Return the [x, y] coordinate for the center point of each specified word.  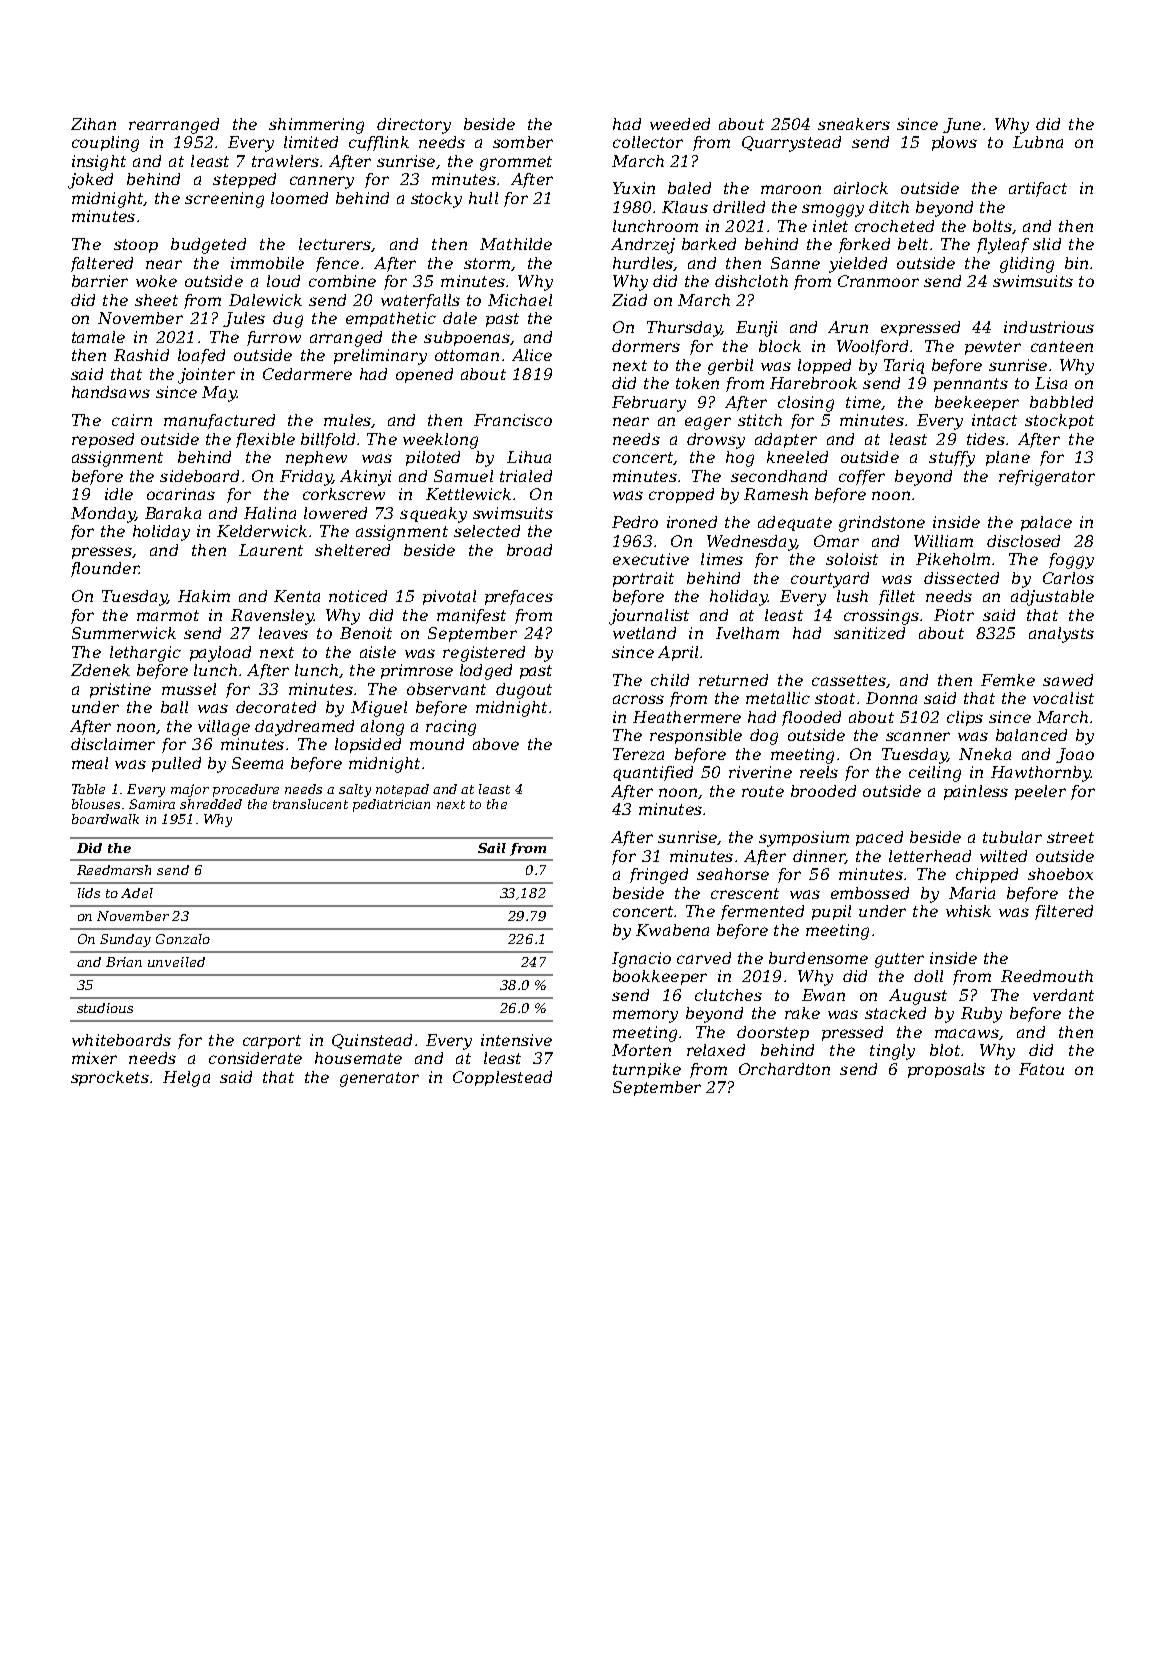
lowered [335, 513]
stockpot [1059, 421]
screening [224, 200]
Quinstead [372, 1041]
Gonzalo [183, 939]
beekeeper [977, 403]
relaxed [716, 1050]
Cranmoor [878, 281]
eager [708, 423]
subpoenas [467, 338]
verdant [1063, 995]
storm [487, 263]
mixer [94, 1058]
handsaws [111, 392]
